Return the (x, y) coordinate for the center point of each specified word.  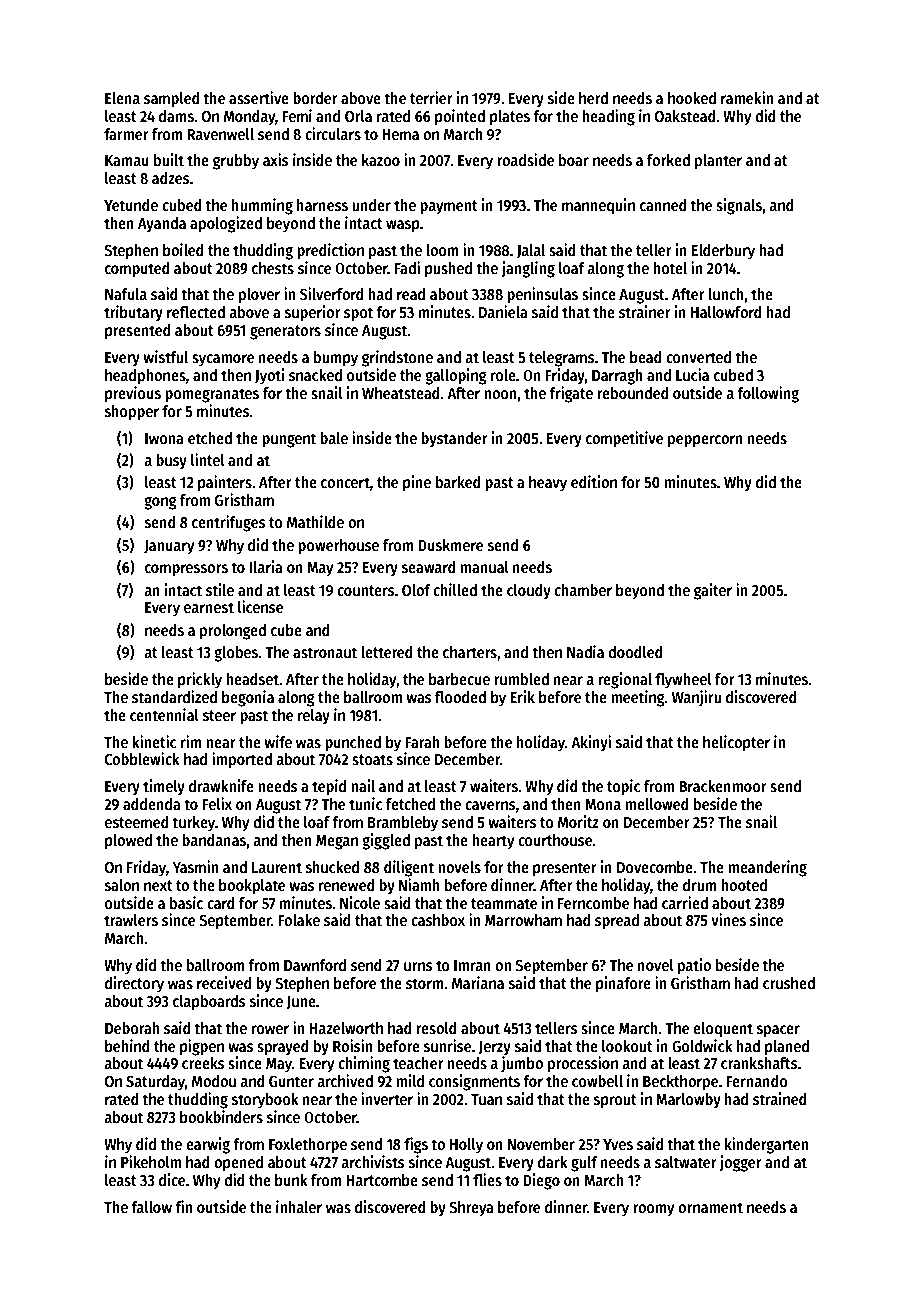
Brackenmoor (723, 786)
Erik (522, 696)
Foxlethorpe (308, 1146)
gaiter (713, 591)
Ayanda (162, 225)
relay (314, 717)
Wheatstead (401, 393)
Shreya (471, 1209)
